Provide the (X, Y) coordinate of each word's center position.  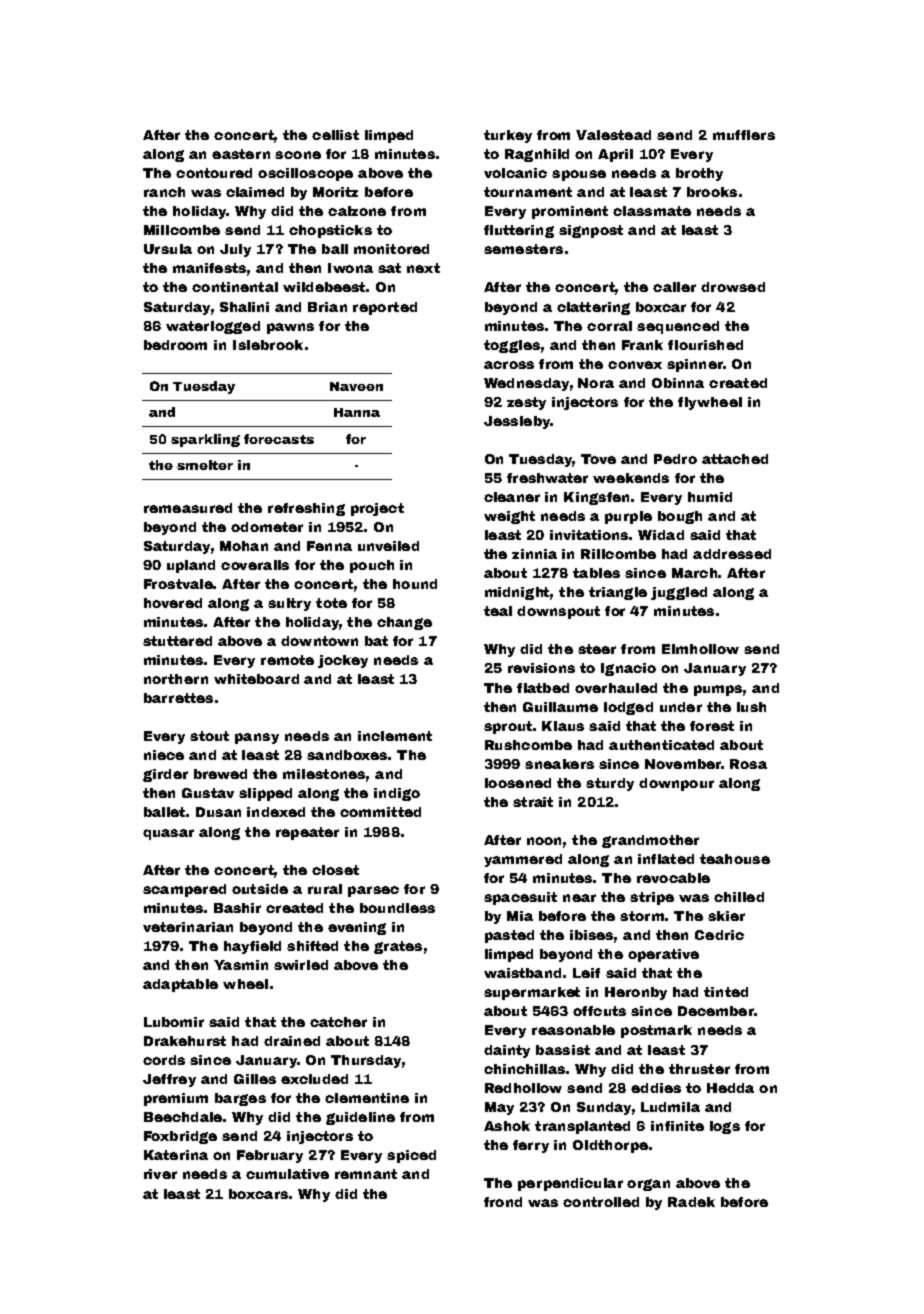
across (509, 365)
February (270, 1156)
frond (503, 1202)
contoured (214, 173)
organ (648, 1185)
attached (735, 459)
